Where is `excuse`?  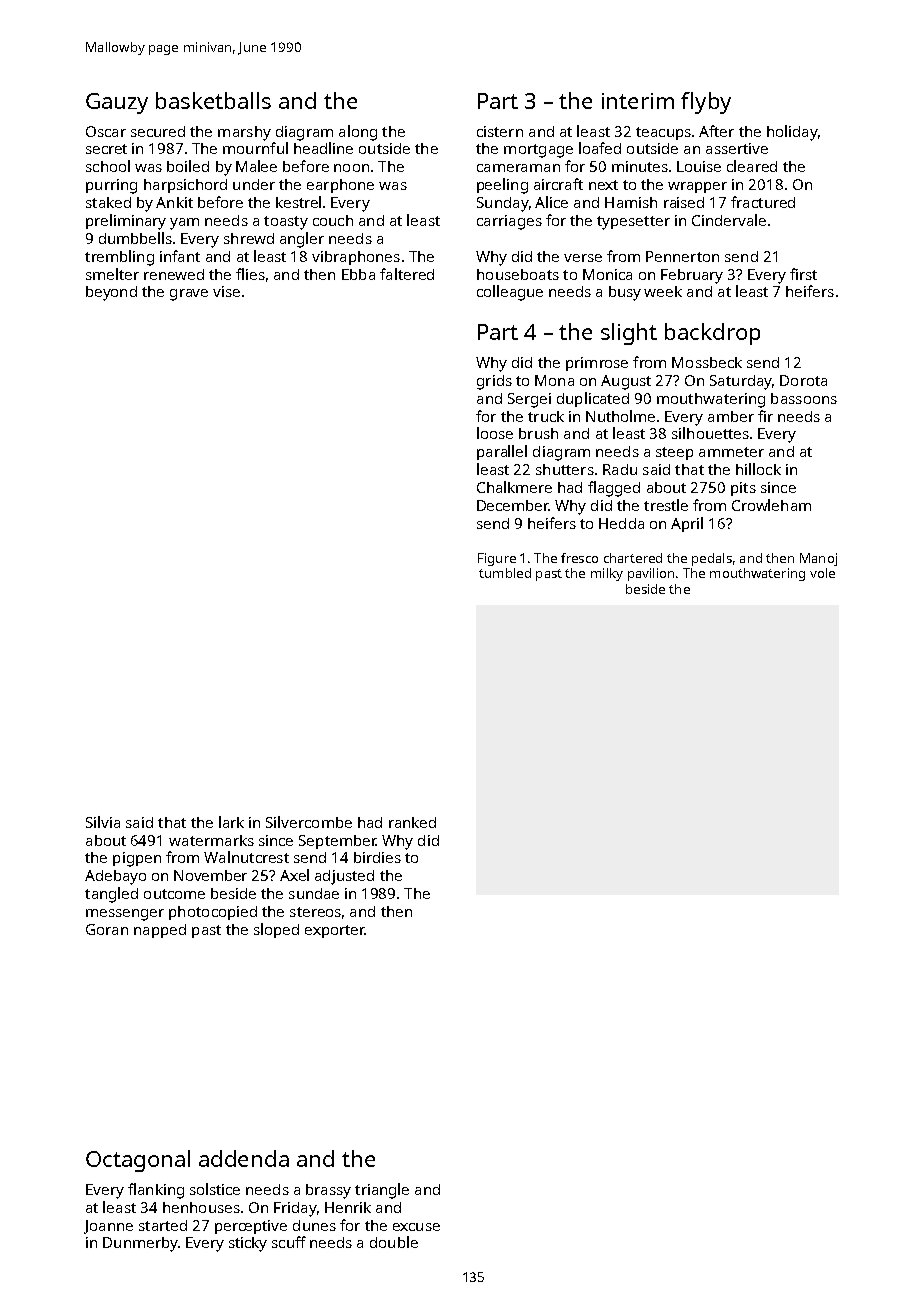
excuse is located at coordinates (416, 1227).
